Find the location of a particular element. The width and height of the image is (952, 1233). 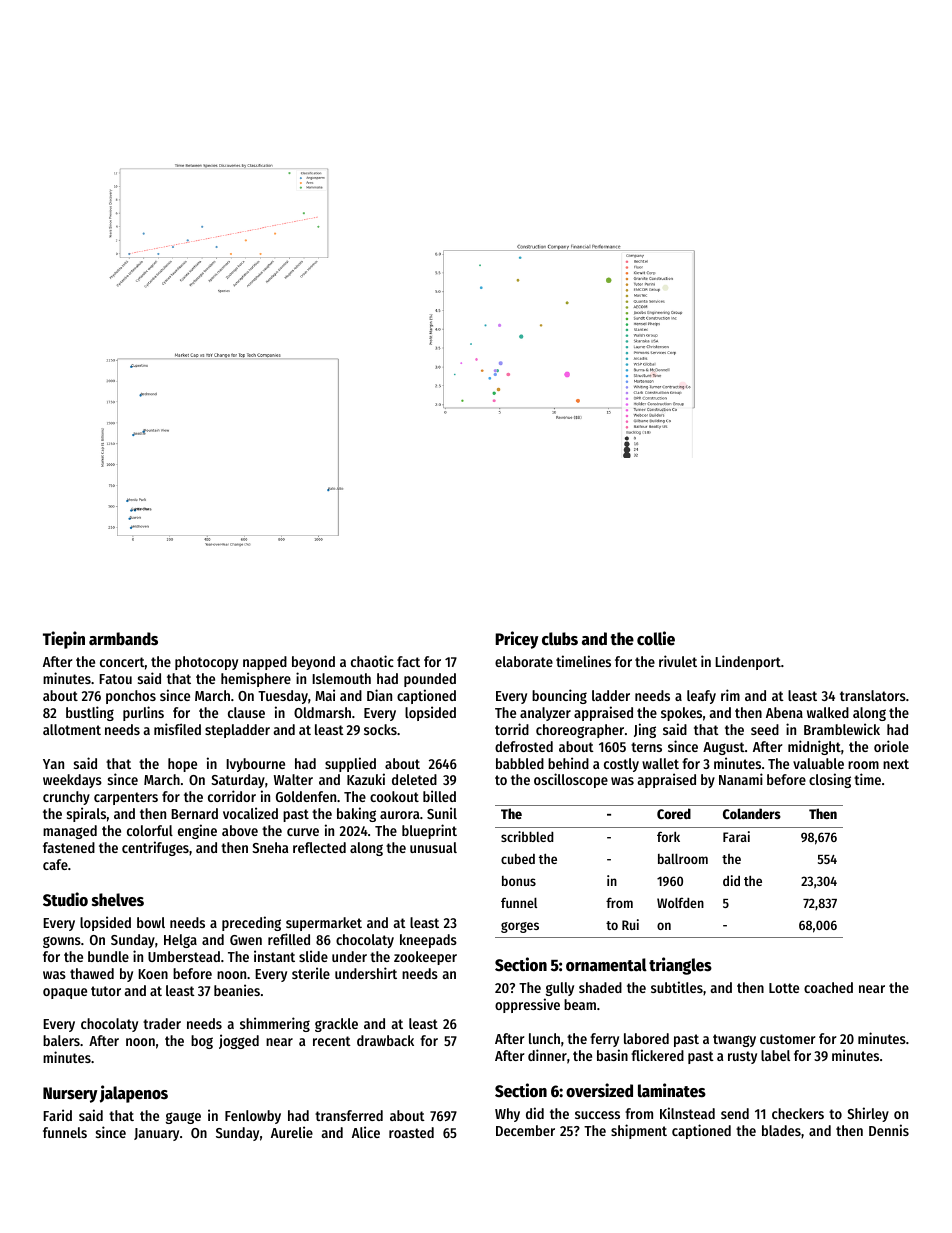

napped is located at coordinates (265, 663).
